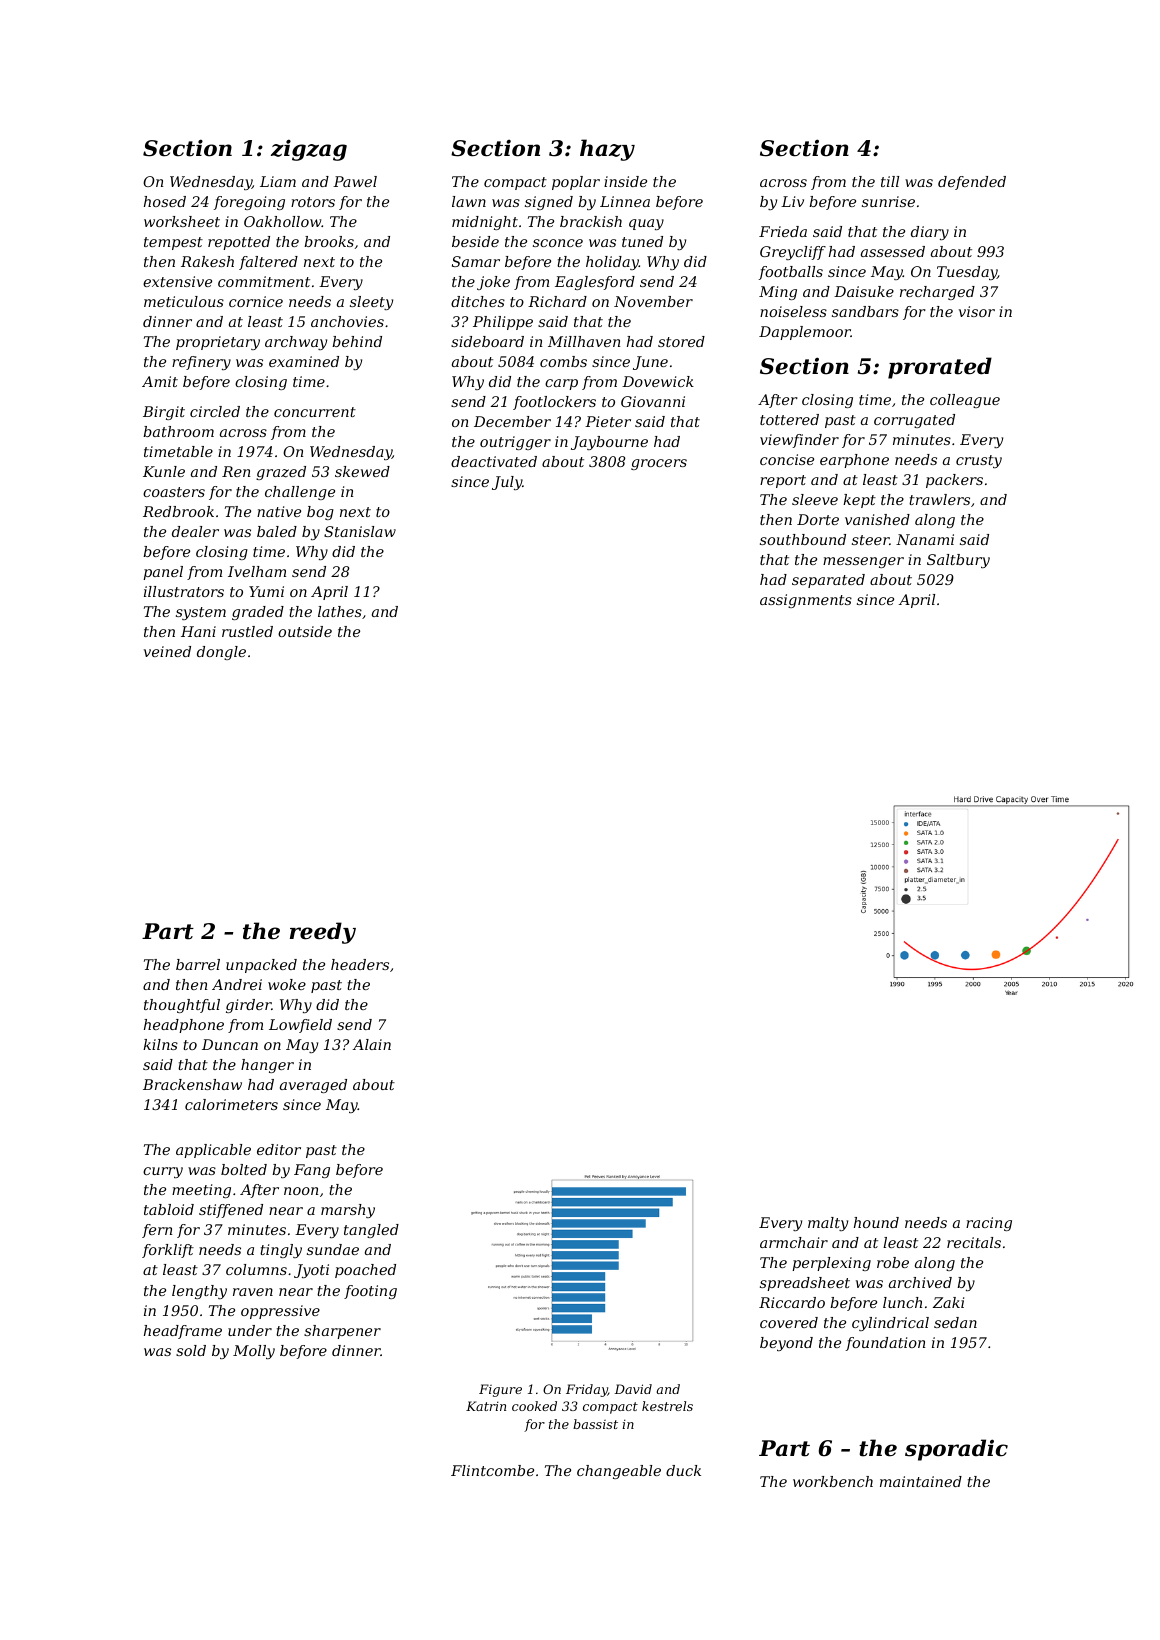 This screenshot has height=1640, width=1160. What do you see at coordinates (683, 1470) in the screenshot?
I see `duck` at bounding box center [683, 1470].
